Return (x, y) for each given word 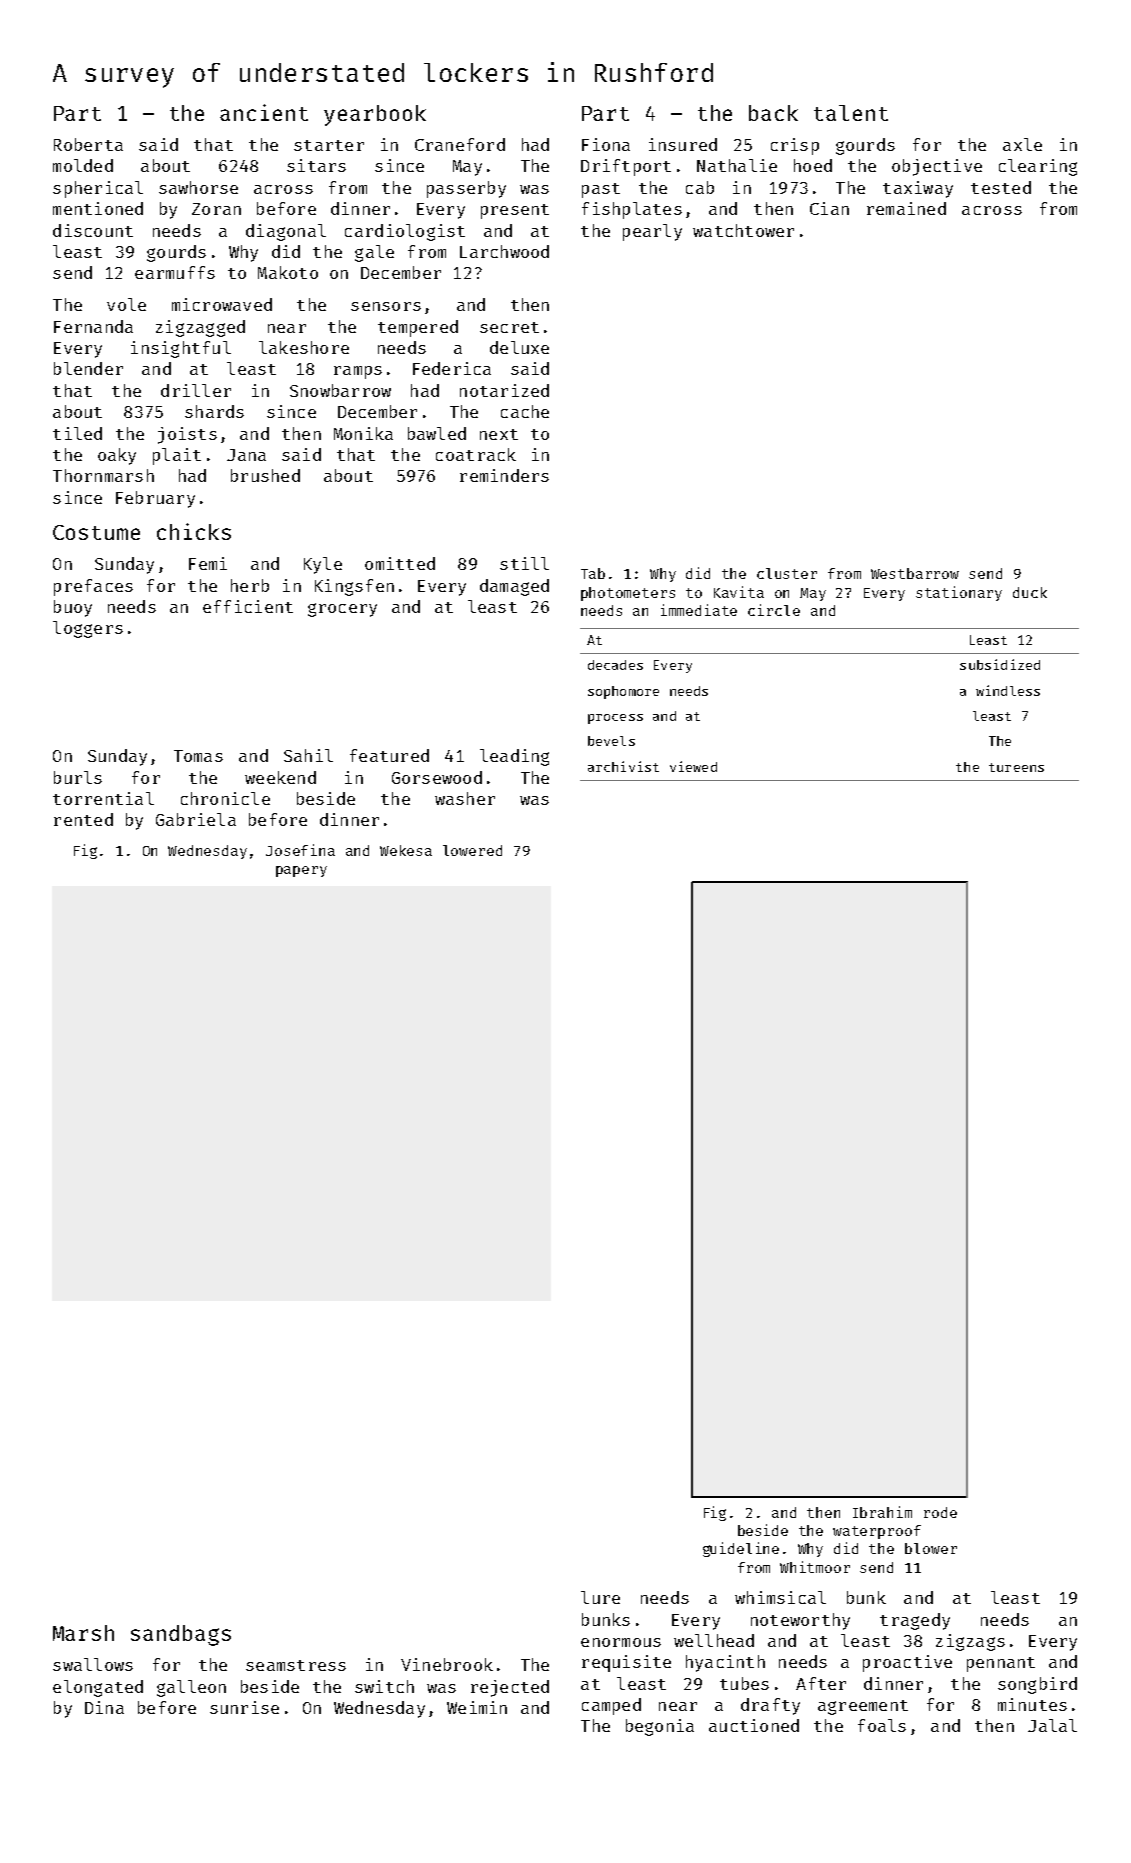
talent (851, 113)
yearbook (375, 115)
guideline (741, 1549)
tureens (1016, 767)
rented (83, 819)
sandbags (181, 1635)
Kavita (739, 592)
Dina (104, 1707)
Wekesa (406, 850)
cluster (787, 573)
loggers (88, 629)
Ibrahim (882, 1512)
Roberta (88, 144)
